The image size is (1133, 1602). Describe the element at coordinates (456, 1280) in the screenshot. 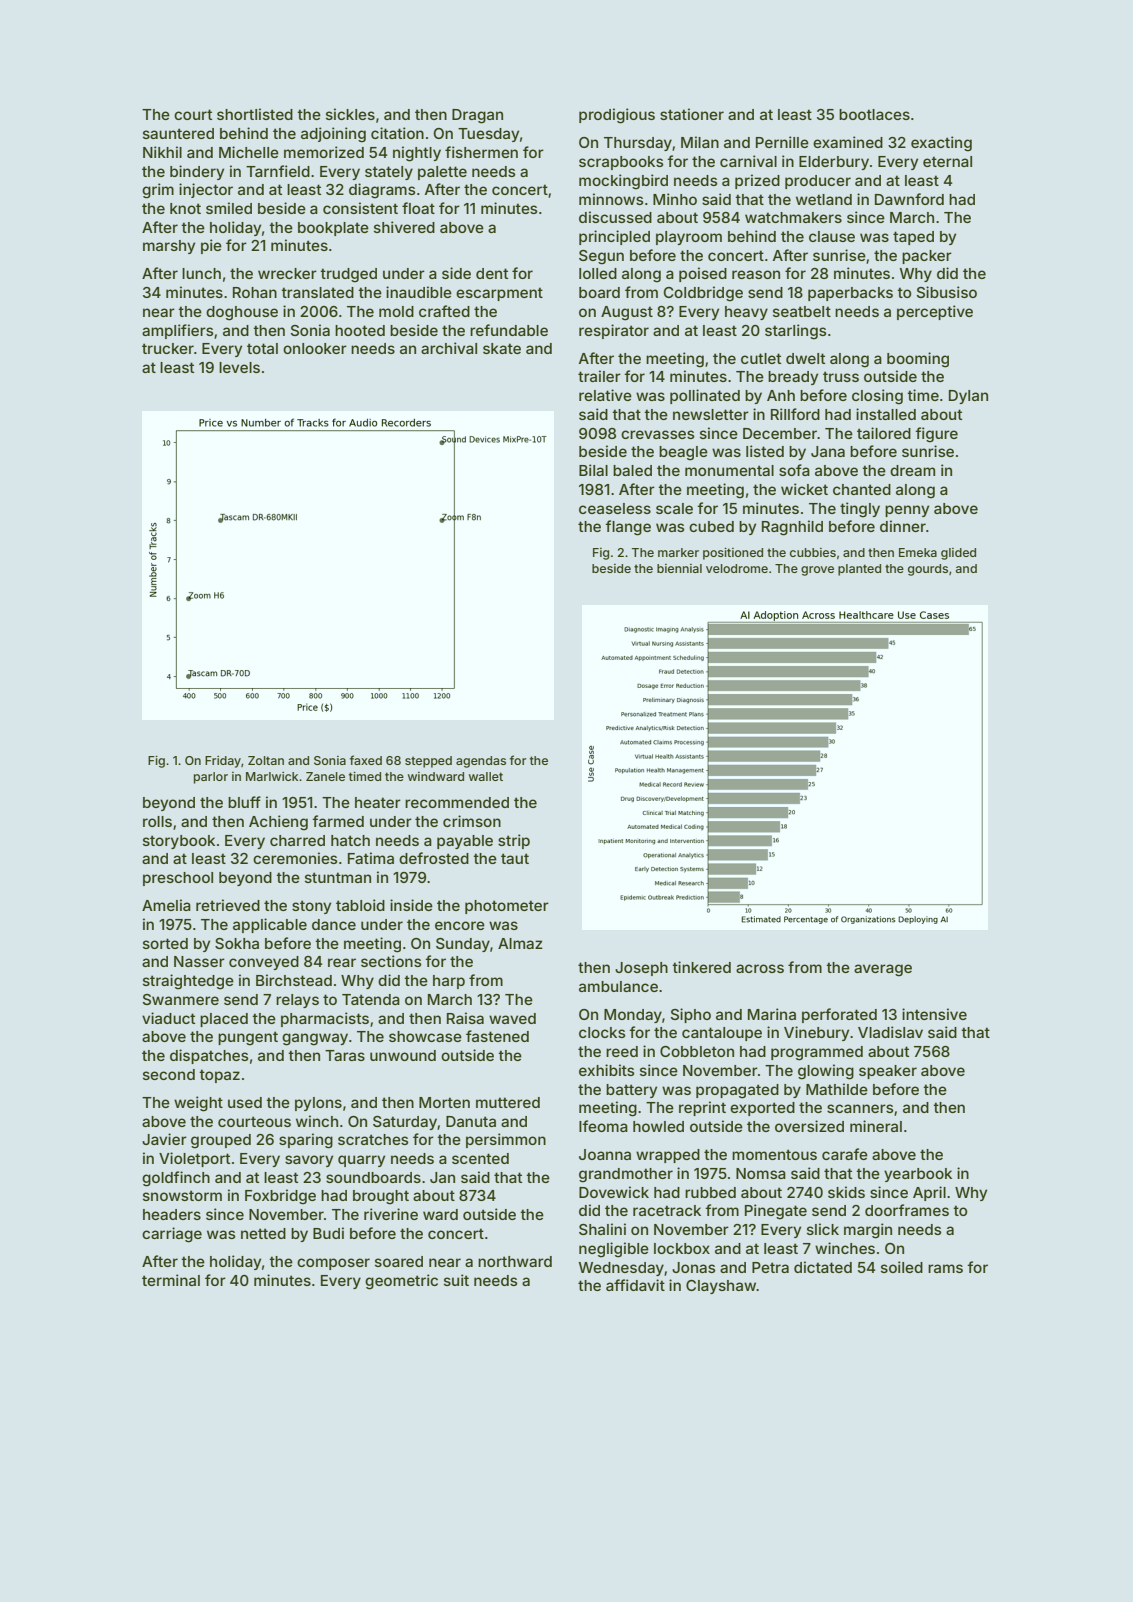

I see `suit` at that location.
